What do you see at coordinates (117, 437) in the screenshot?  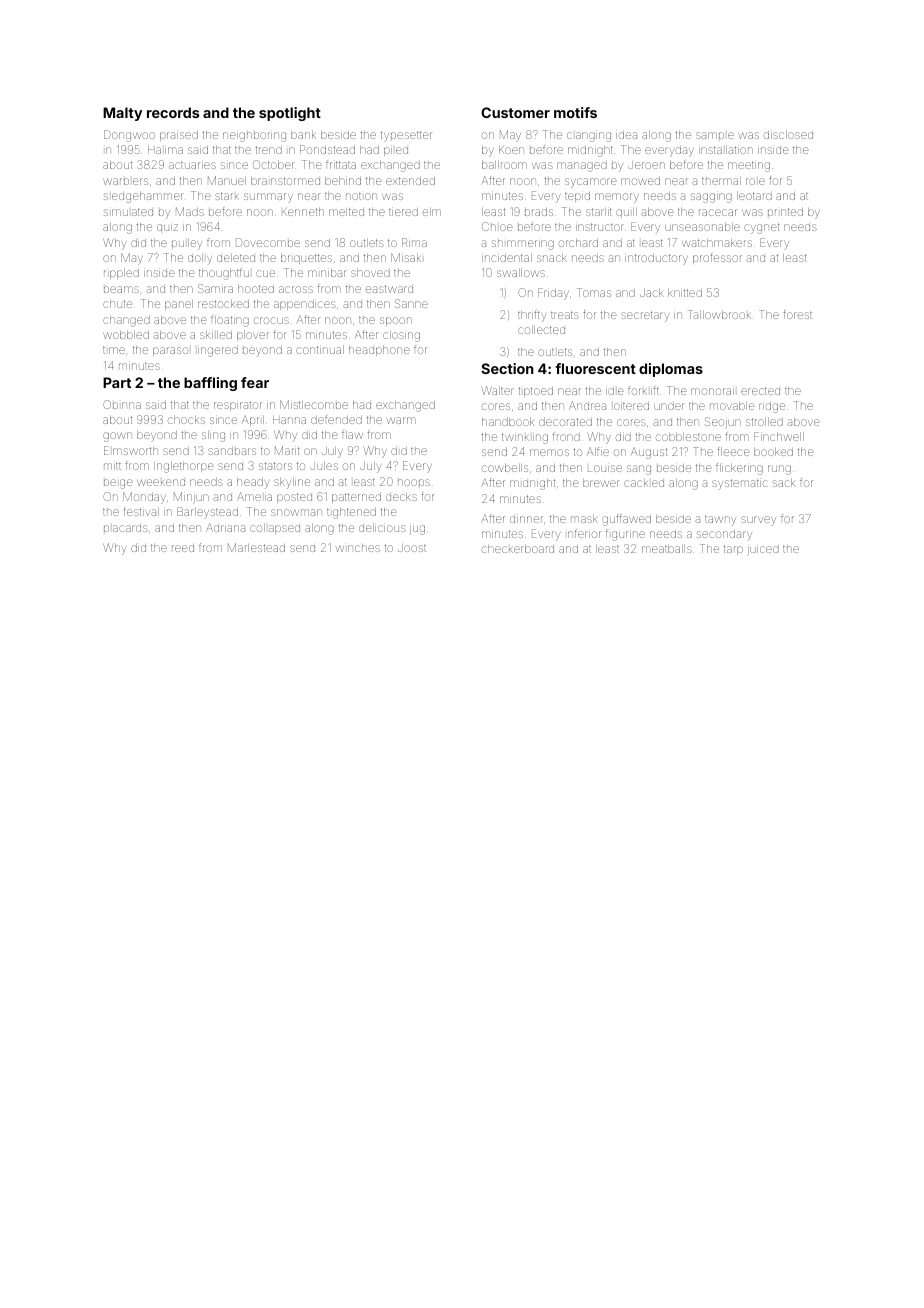 I see `gown` at bounding box center [117, 437].
